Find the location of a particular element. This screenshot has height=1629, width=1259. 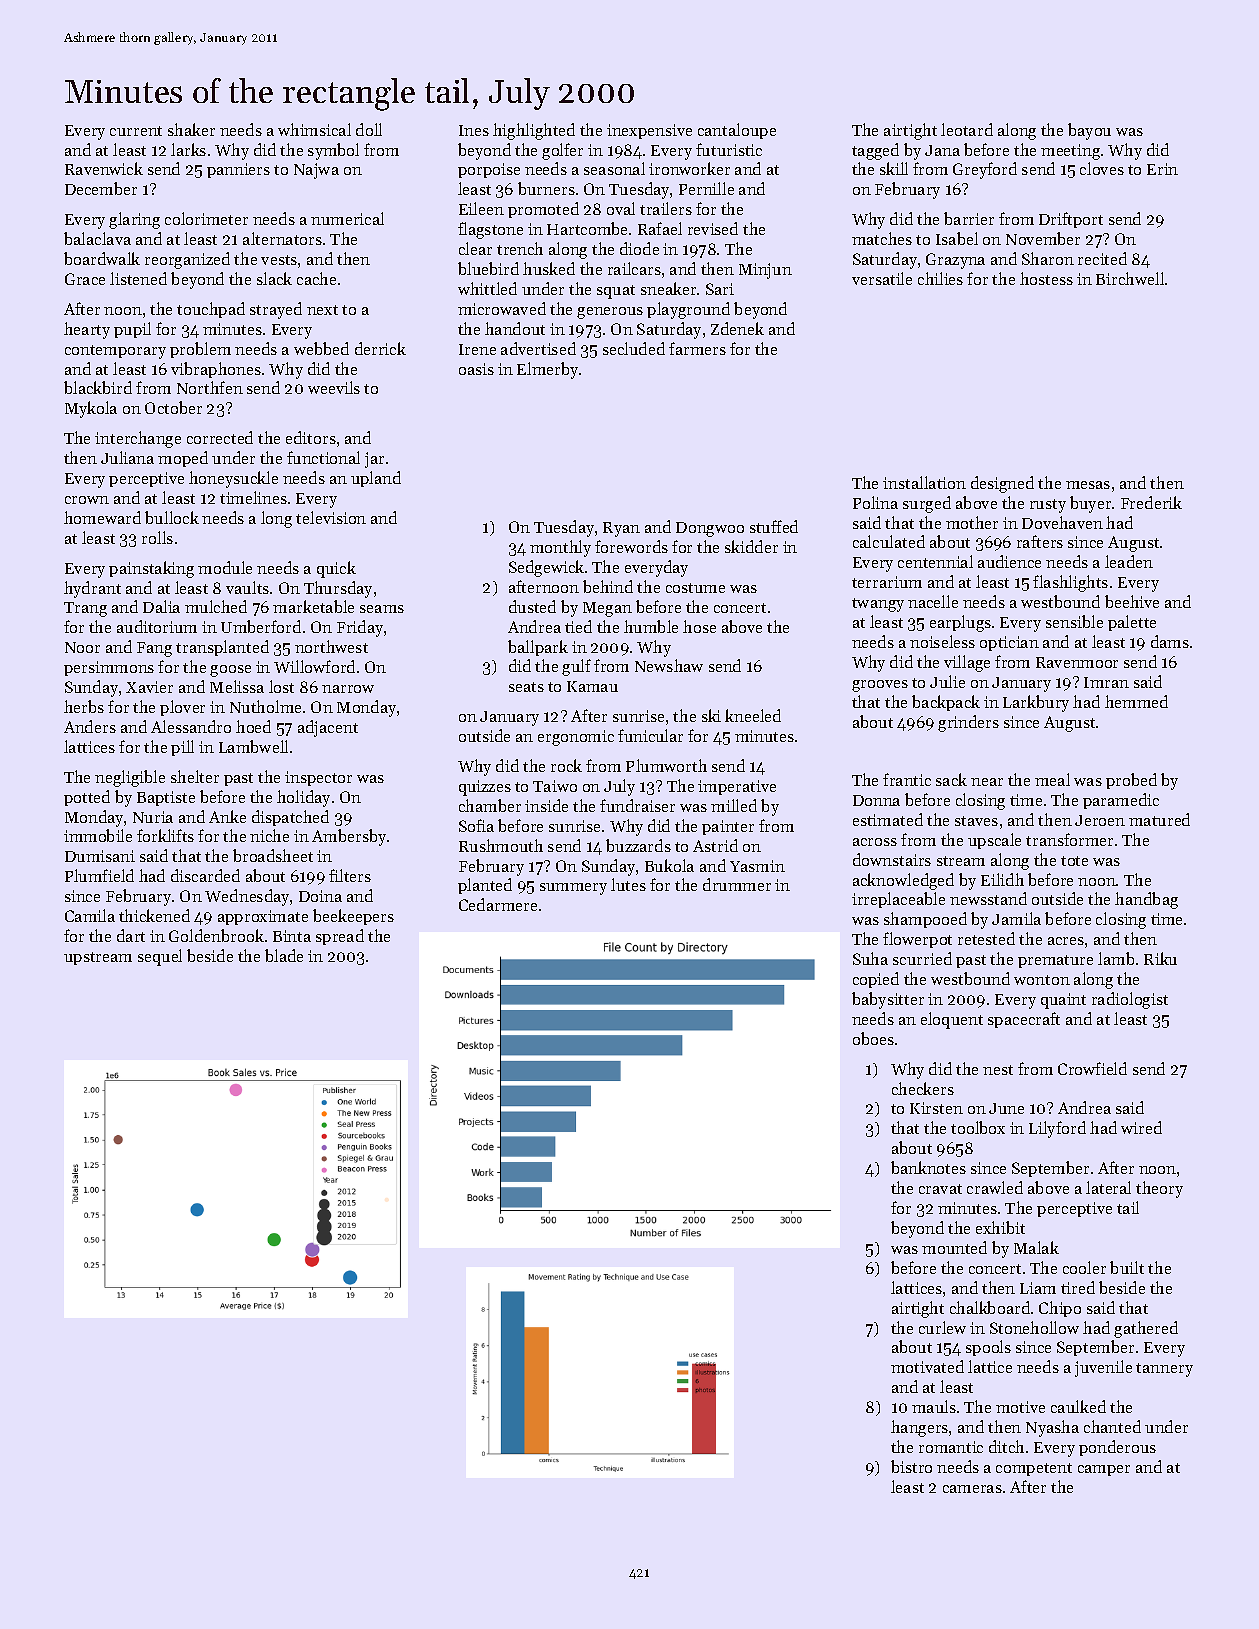

wired is located at coordinates (1141, 1127).
